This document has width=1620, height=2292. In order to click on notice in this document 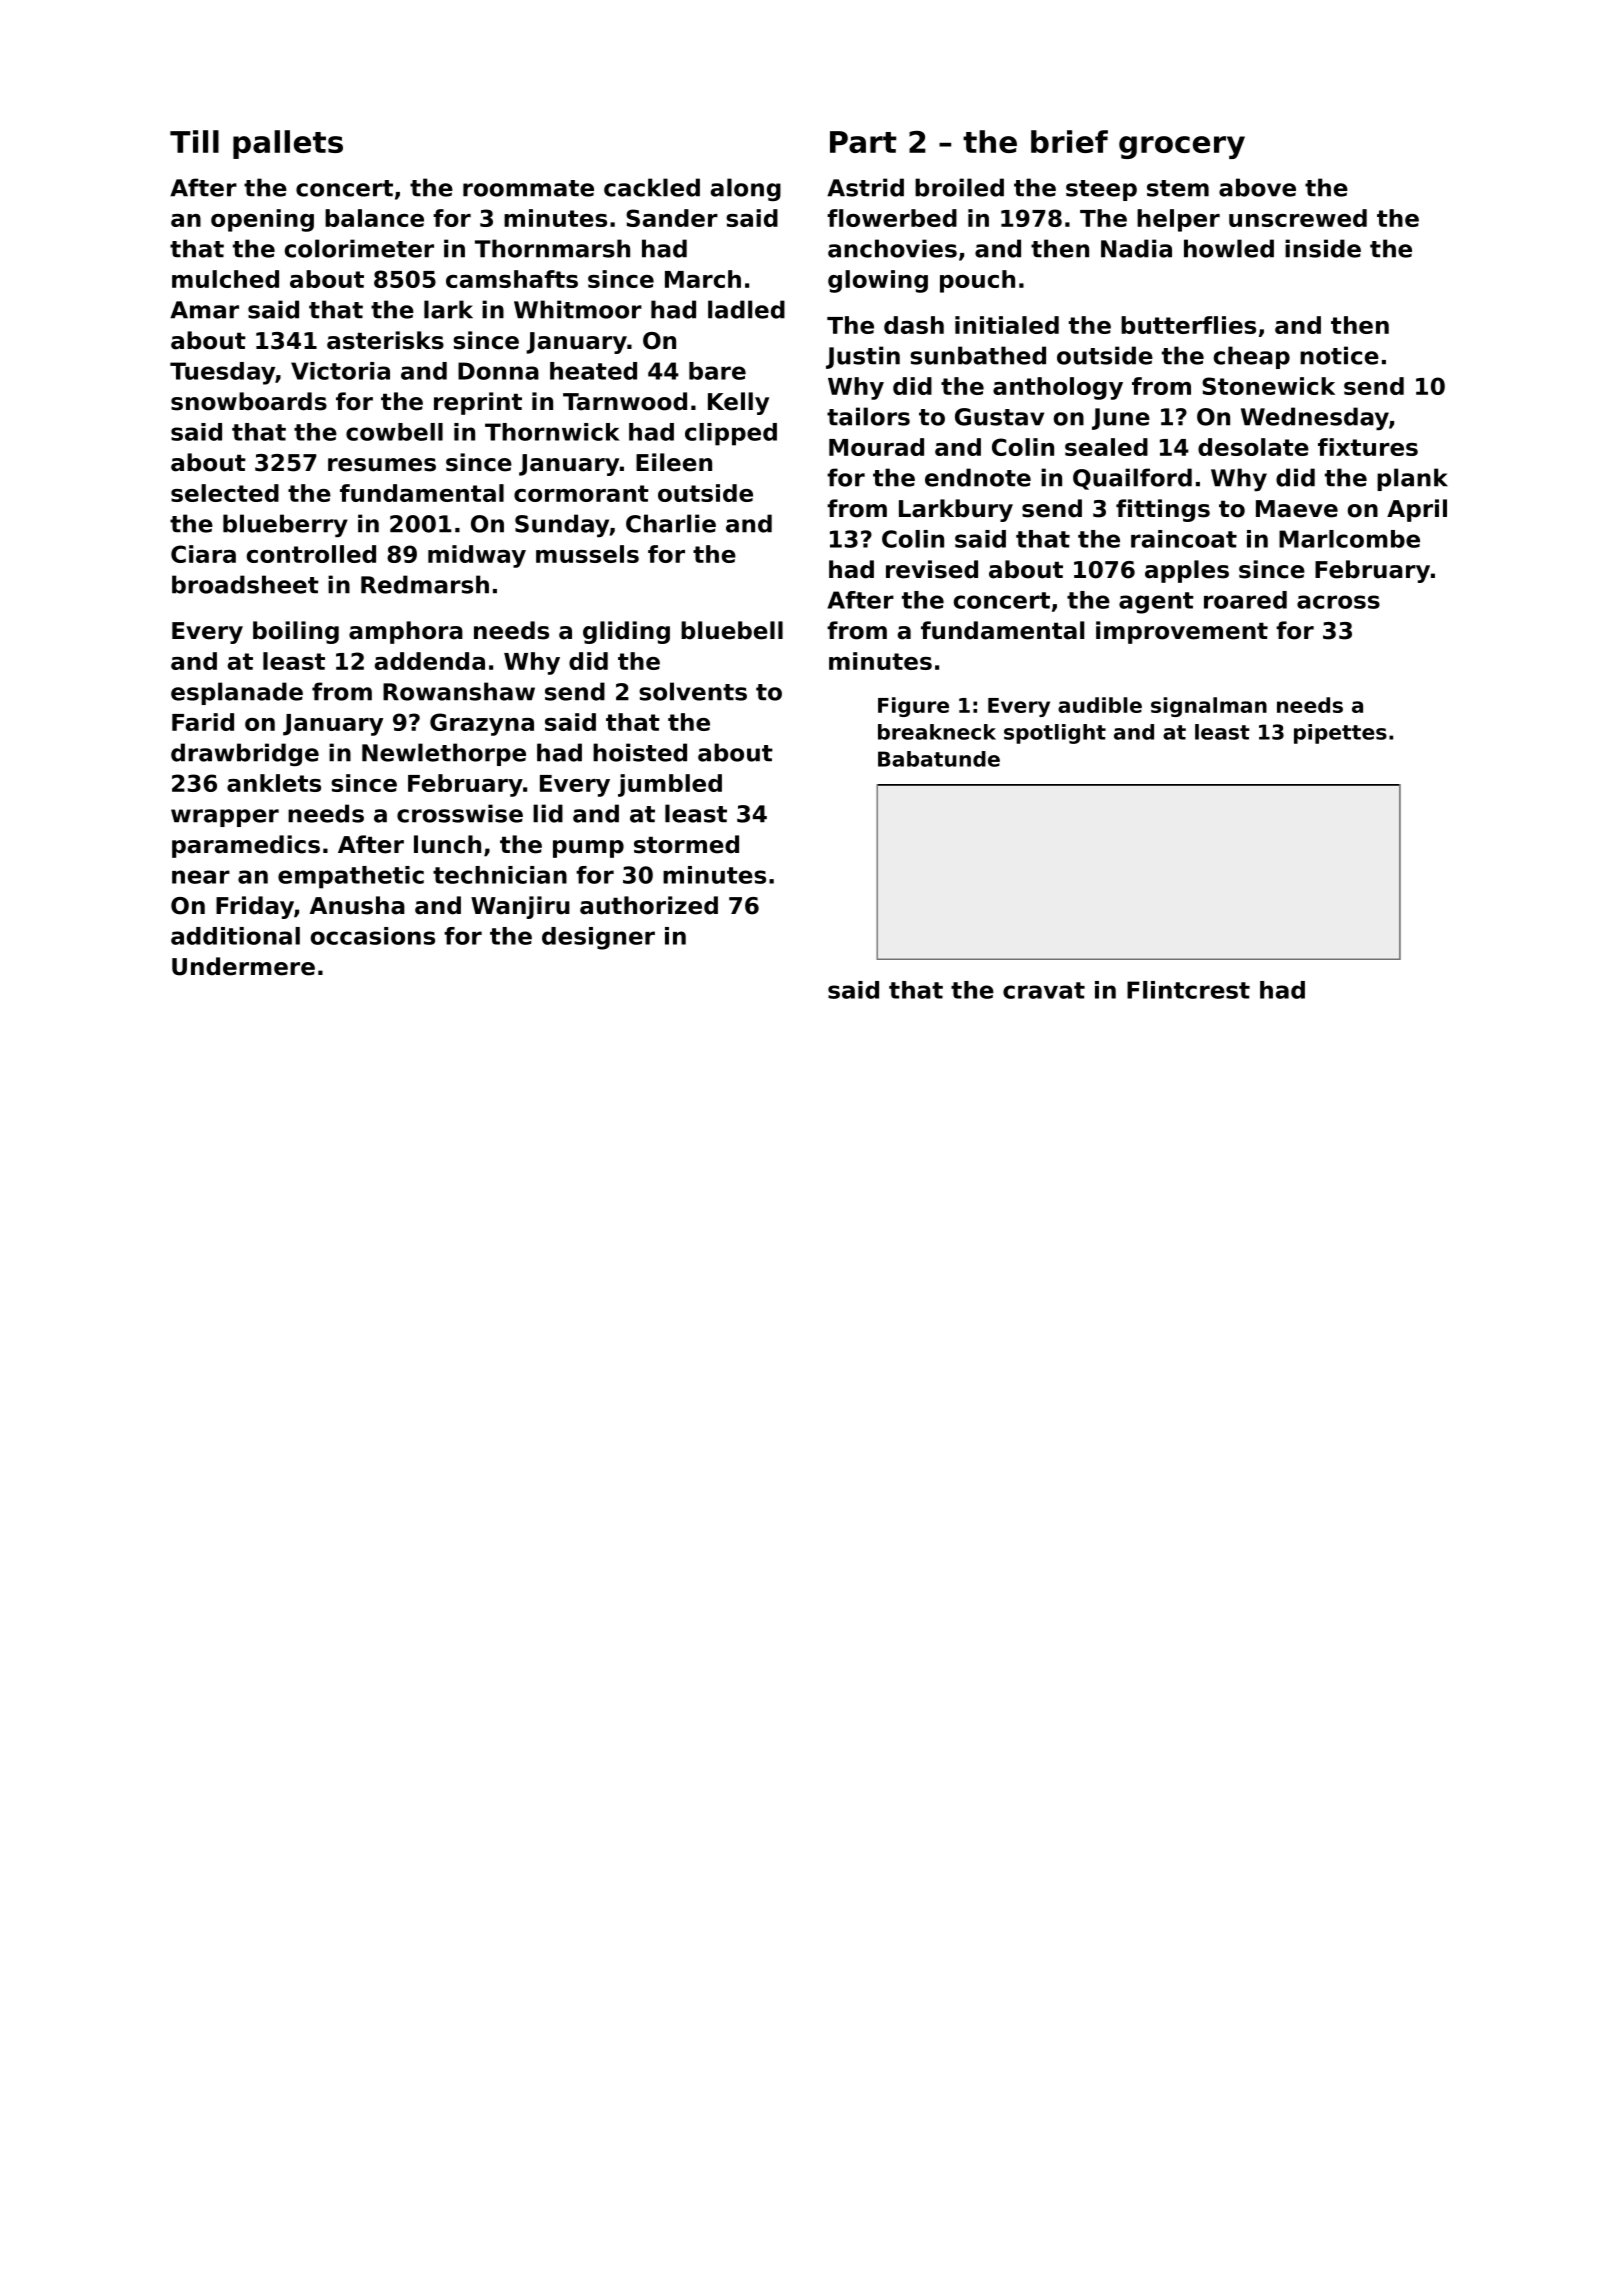, I will do `click(1339, 355)`.
